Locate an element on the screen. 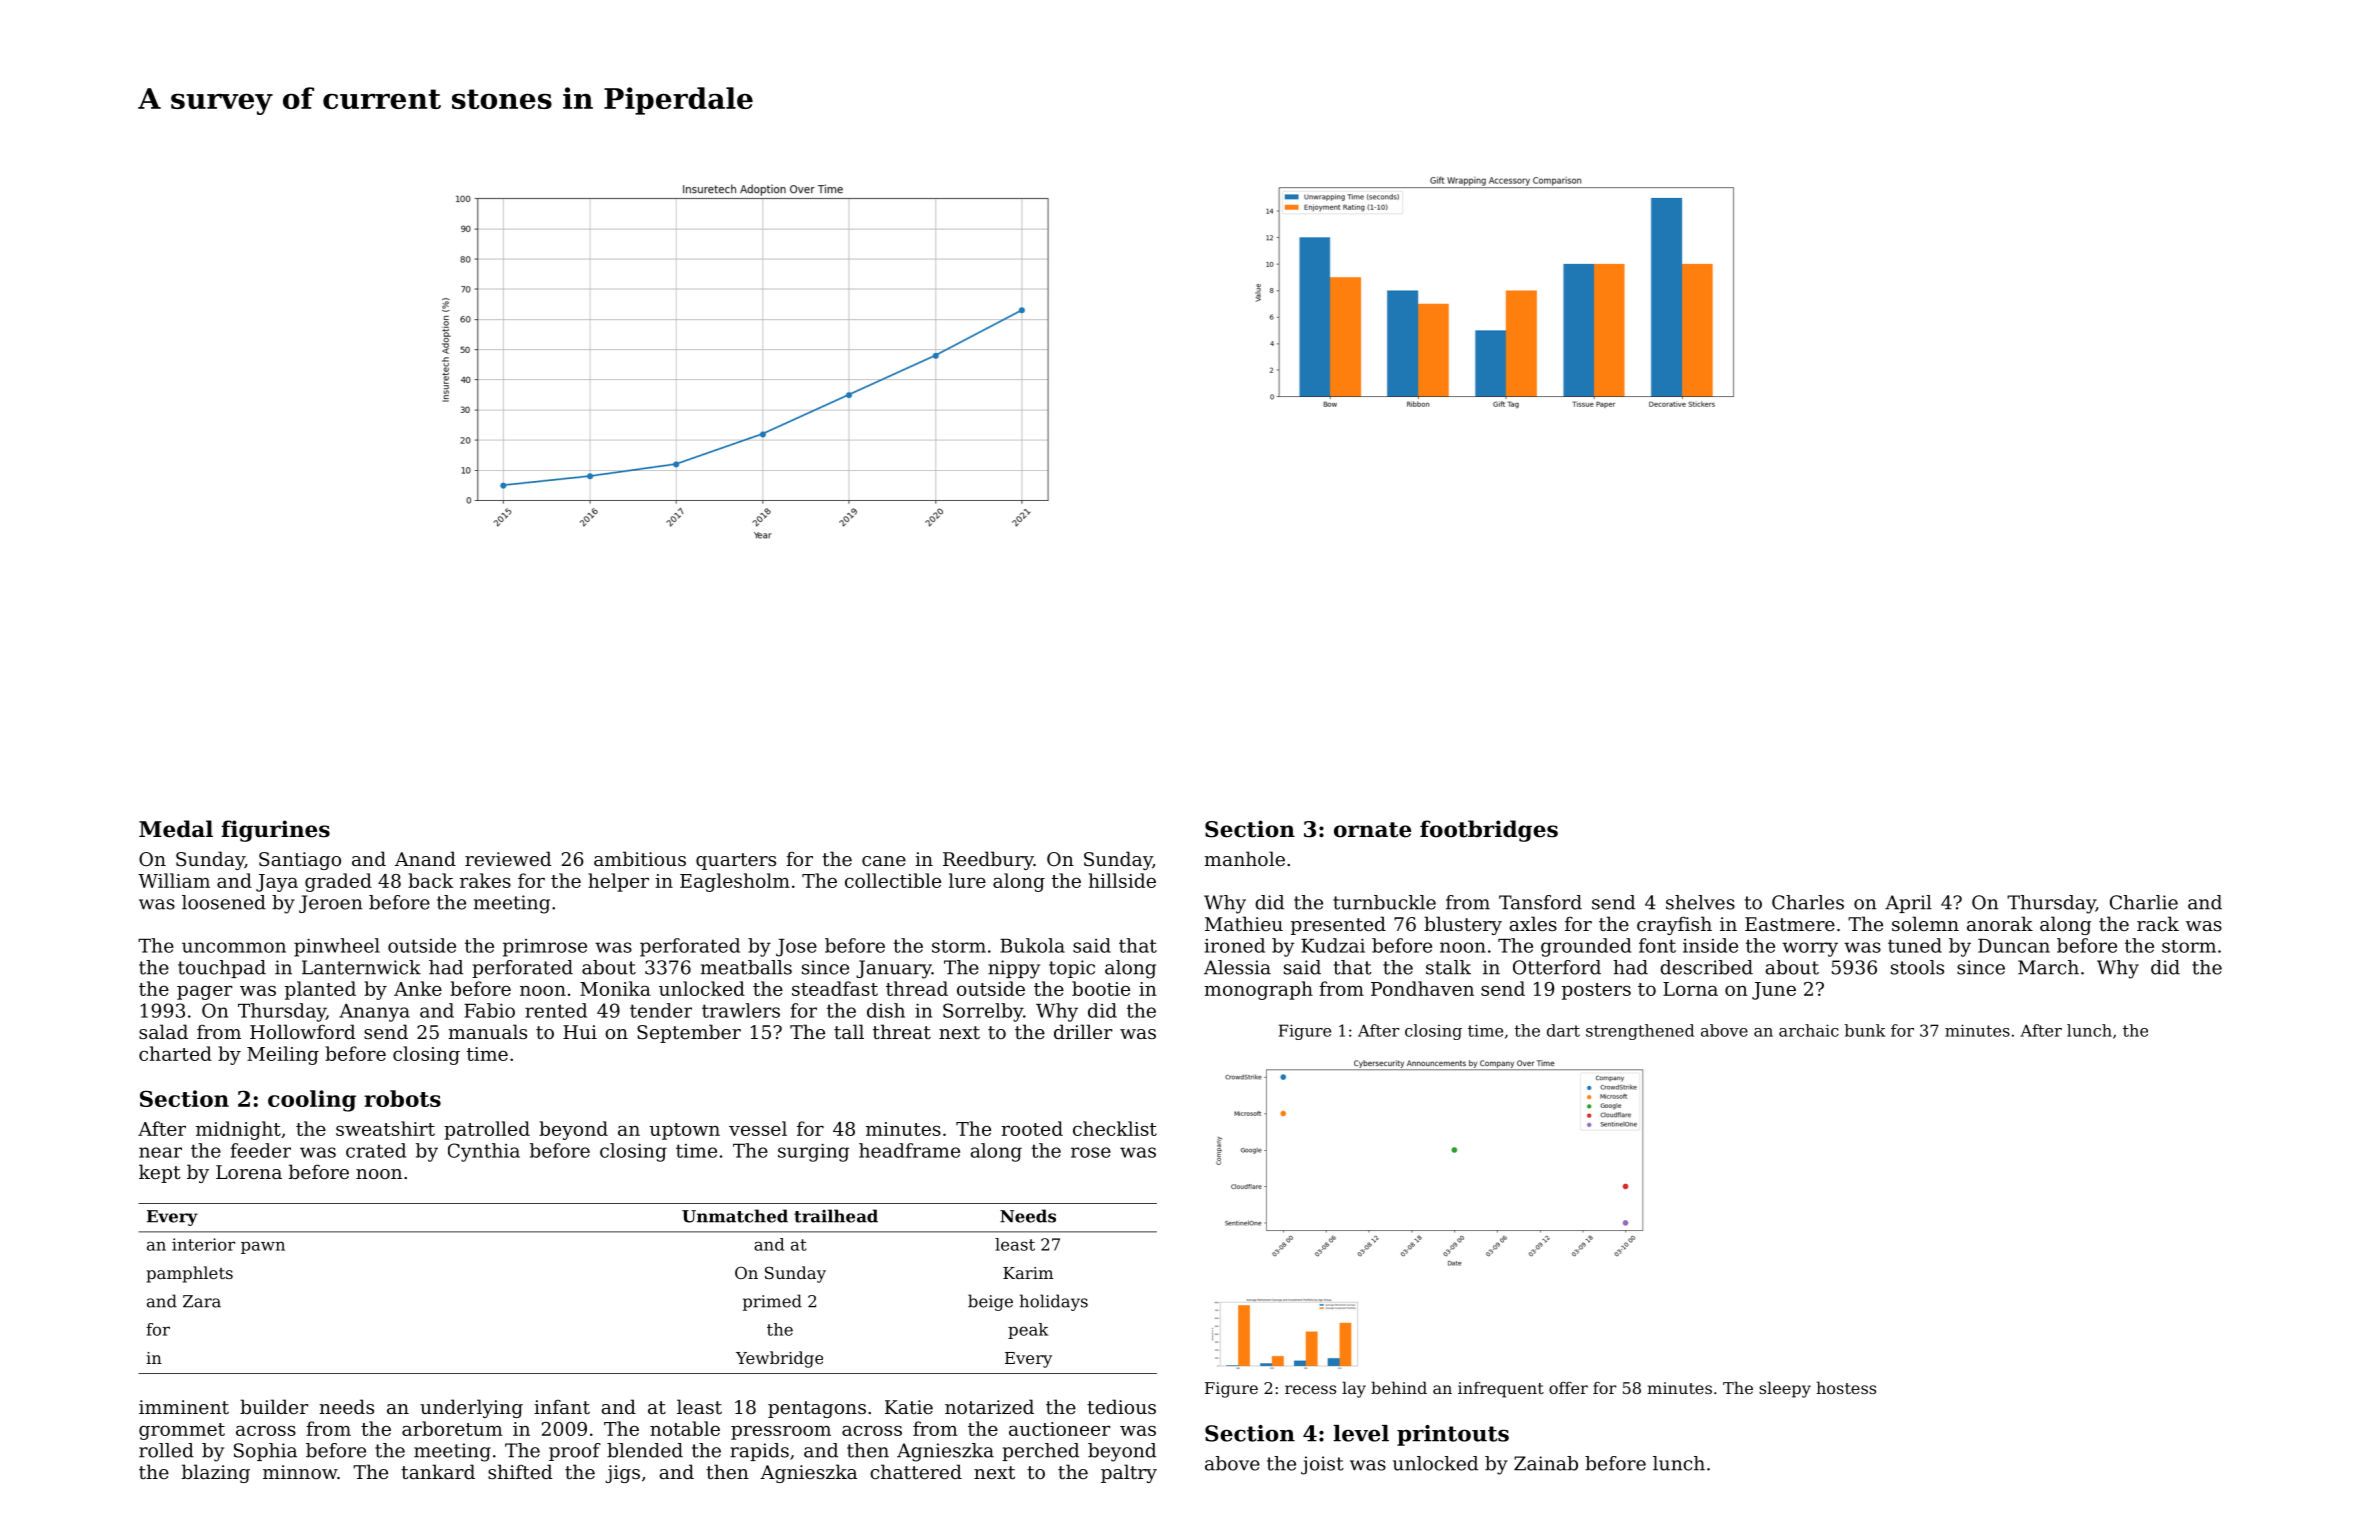 This screenshot has width=2361, height=1528. dart is located at coordinates (1563, 1030).
